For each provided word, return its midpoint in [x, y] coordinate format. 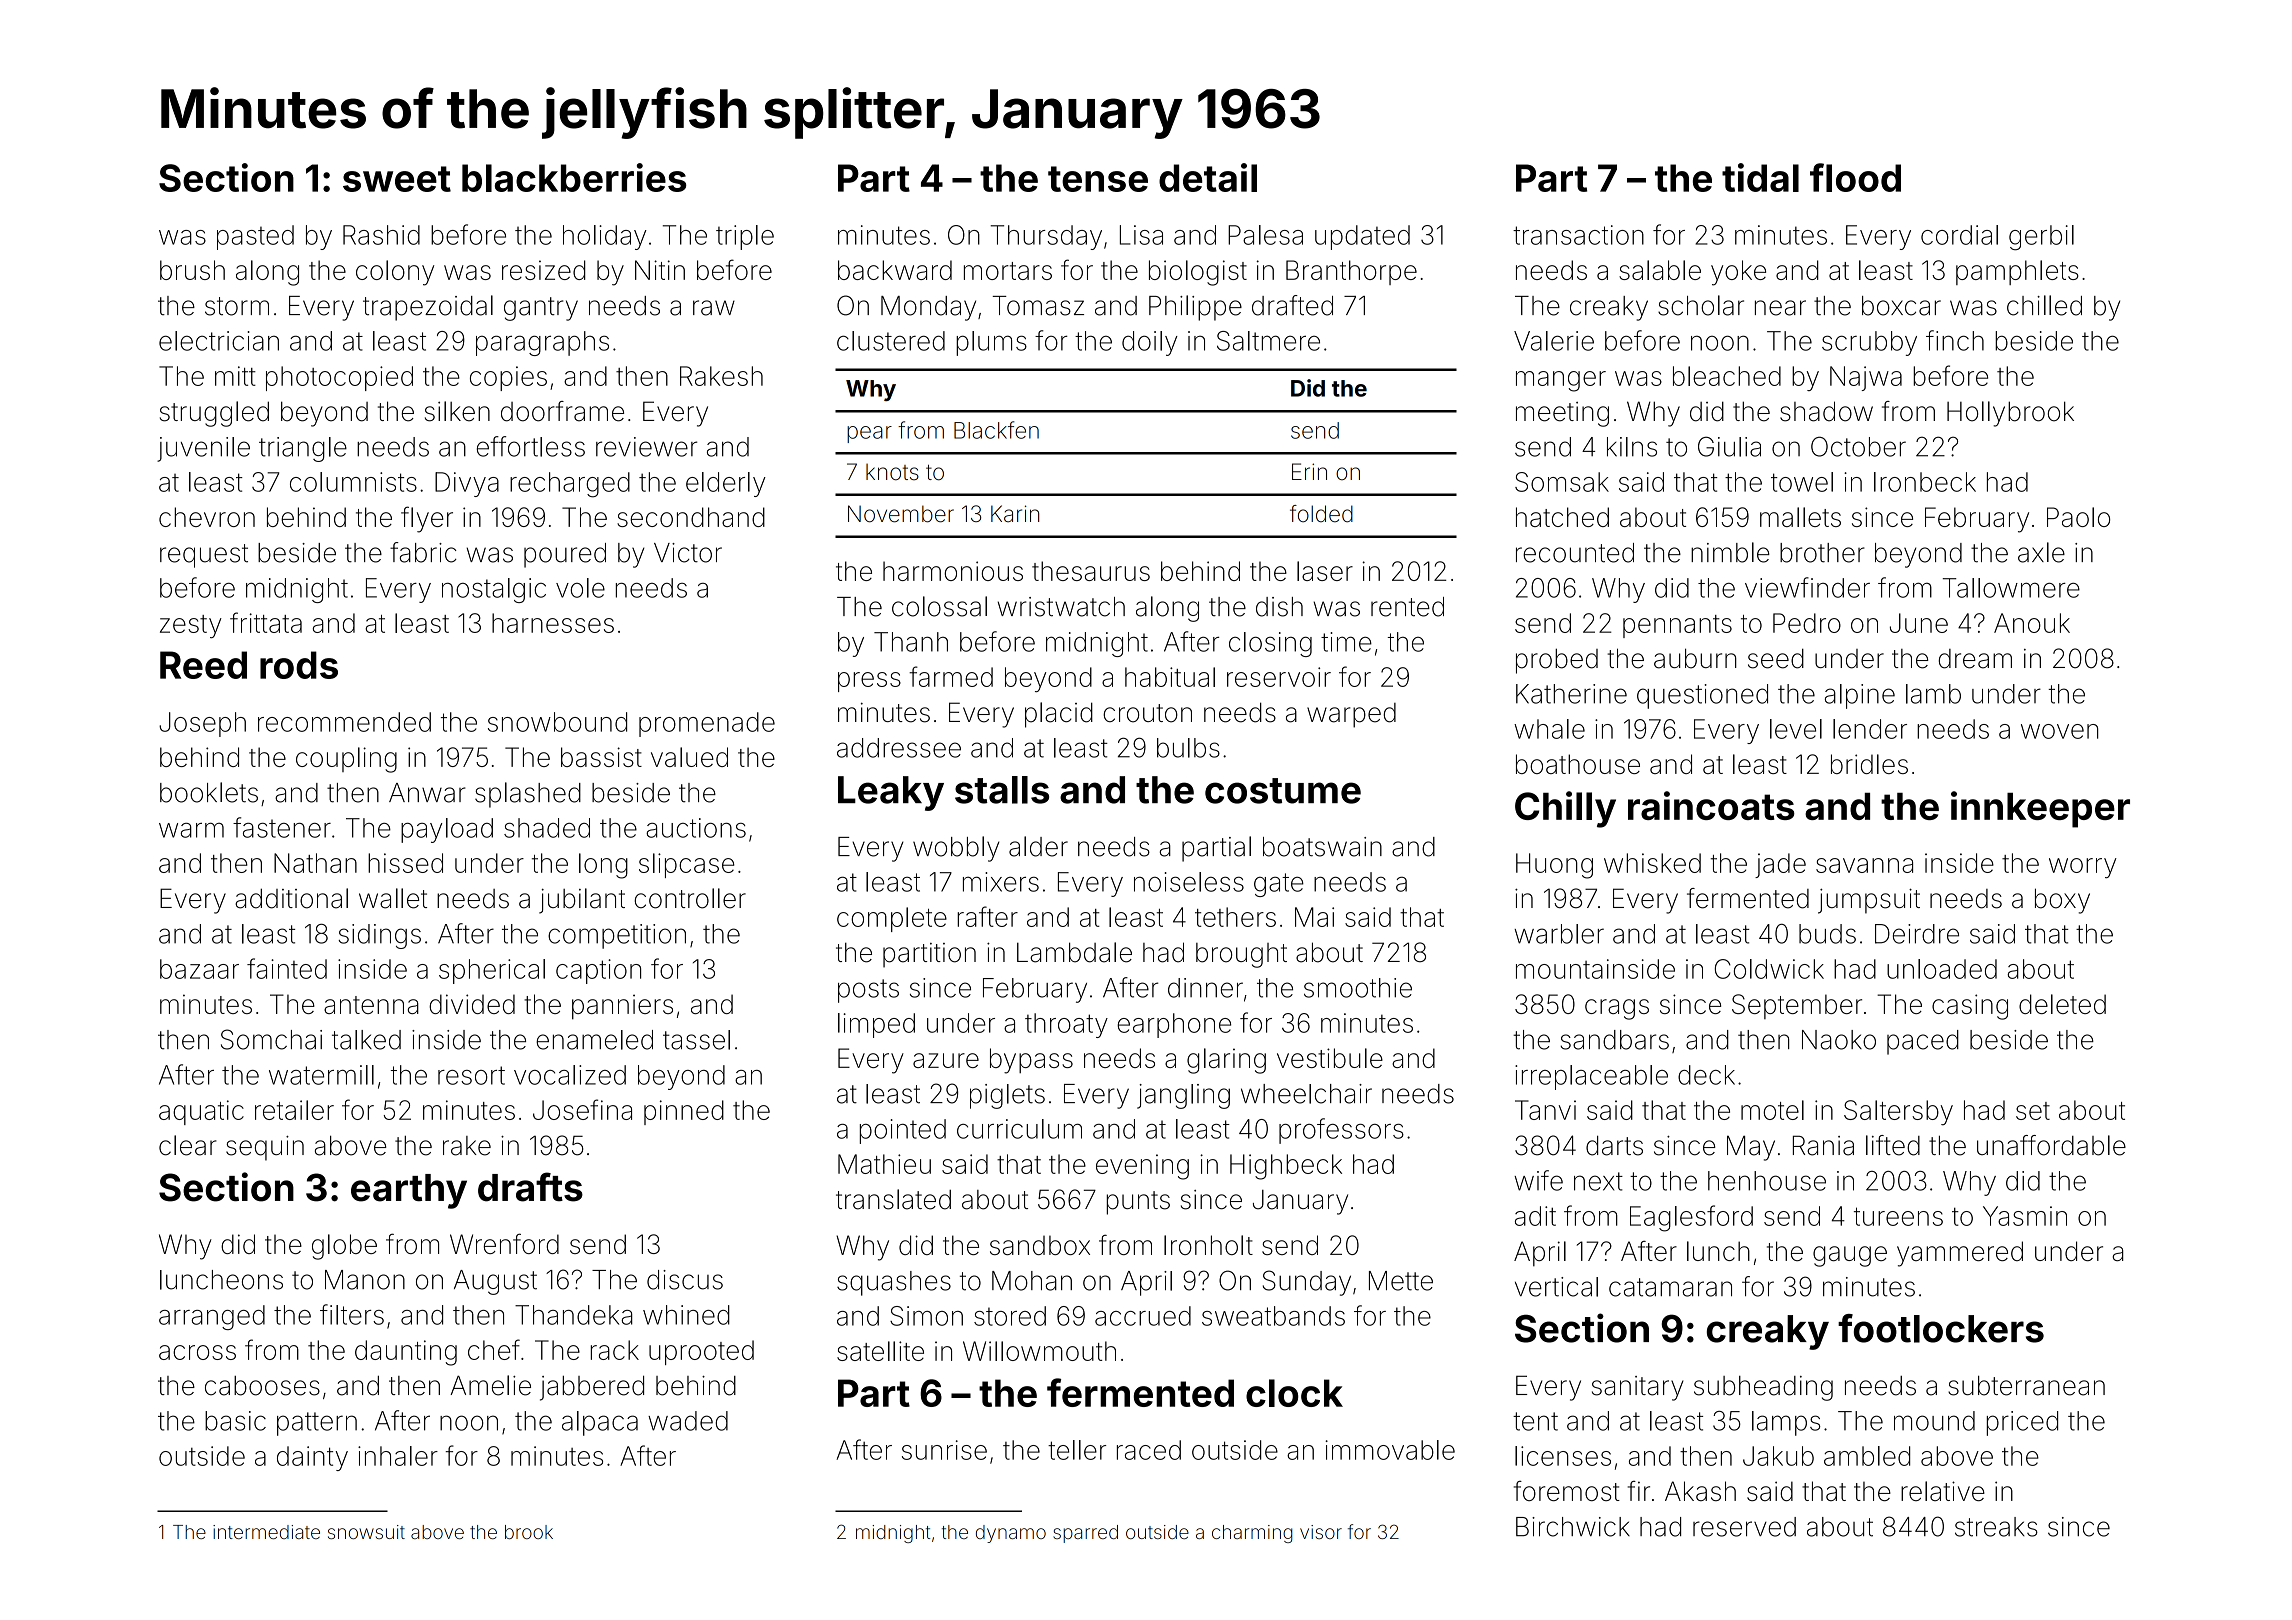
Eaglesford [1691, 1218]
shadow [1826, 411]
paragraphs [542, 343]
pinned [684, 1112]
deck [1706, 1075]
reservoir [1279, 677]
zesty [191, 626]
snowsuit [366, 1532]
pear [869, 434]
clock [1294, 1393]
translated [893, 1199]
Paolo [2078, 517]
